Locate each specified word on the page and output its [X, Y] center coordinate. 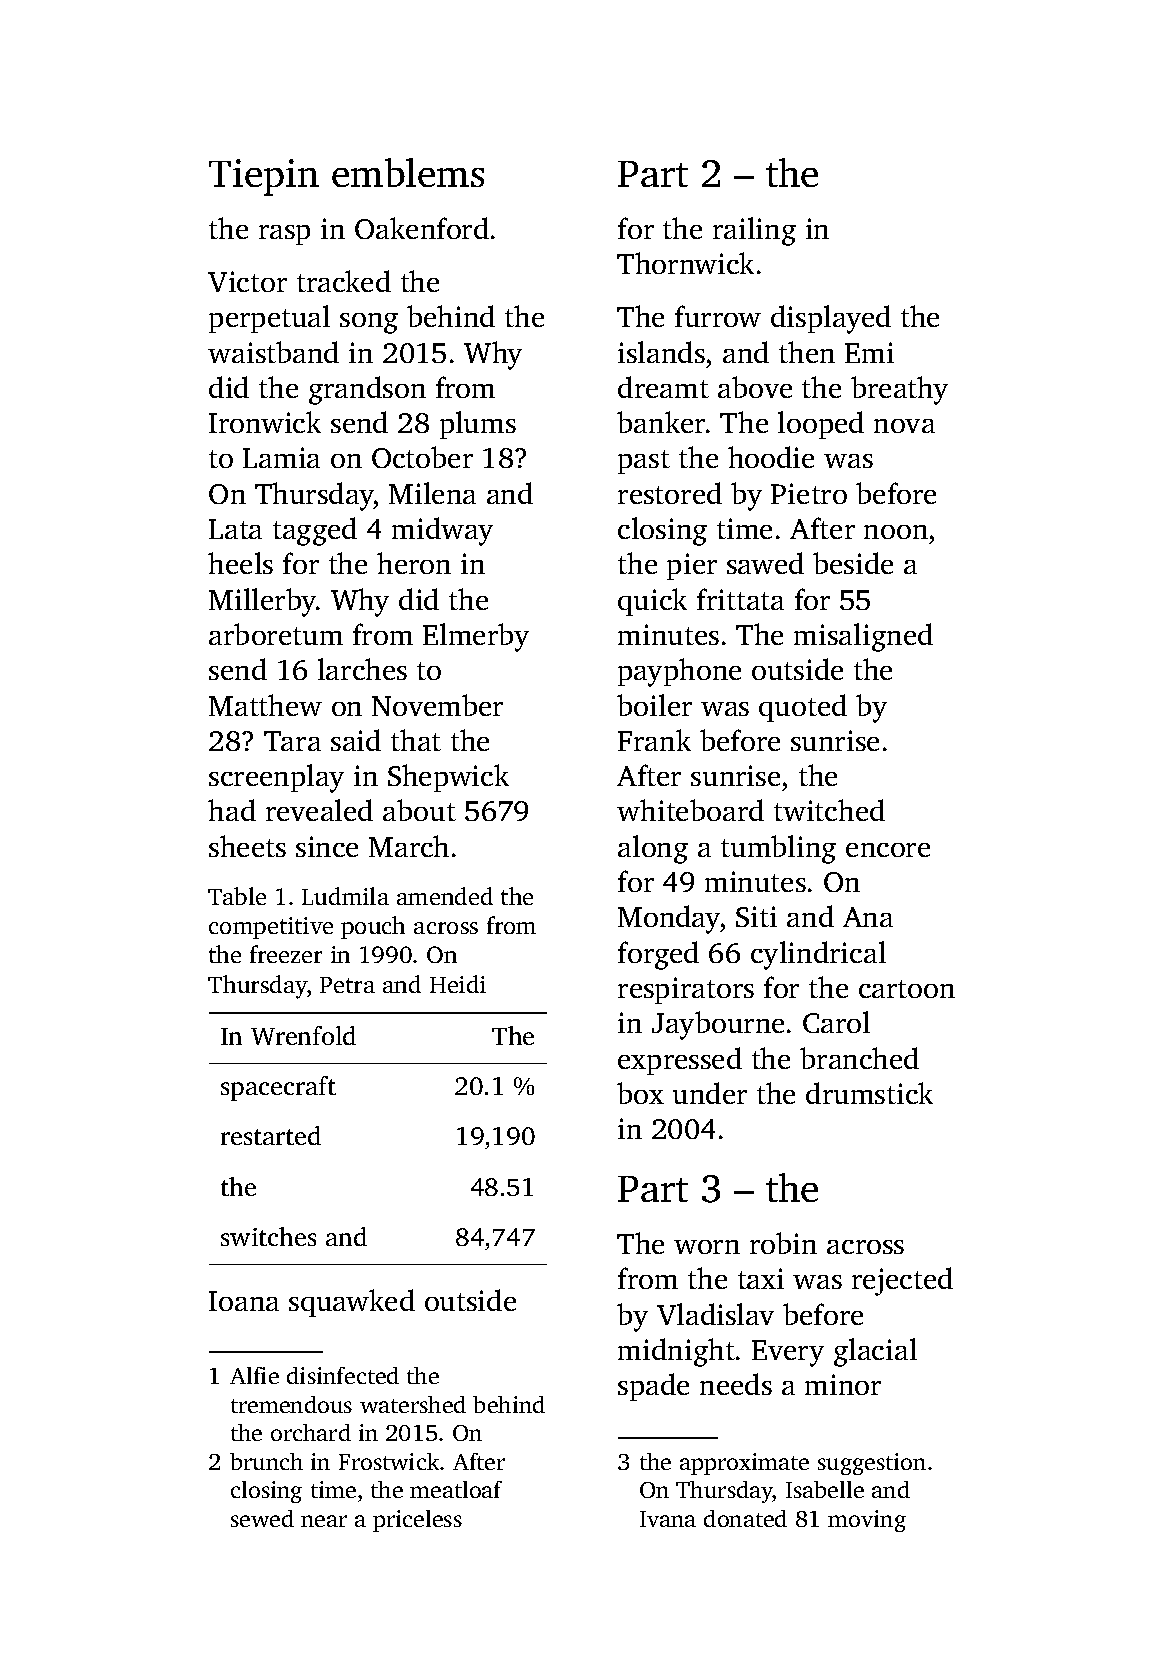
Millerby [263, 602]
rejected [902, 1281]
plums [478, 425]
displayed [831, 319]
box [640, 1093]
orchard [311, 1432]
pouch [373, 927]
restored [670, 493]
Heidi [458, 984]
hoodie [771, 457]
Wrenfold [303, 1035]
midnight [676, 1352]
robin [783, 1243]
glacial [875, 1352]
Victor [247, 281]
